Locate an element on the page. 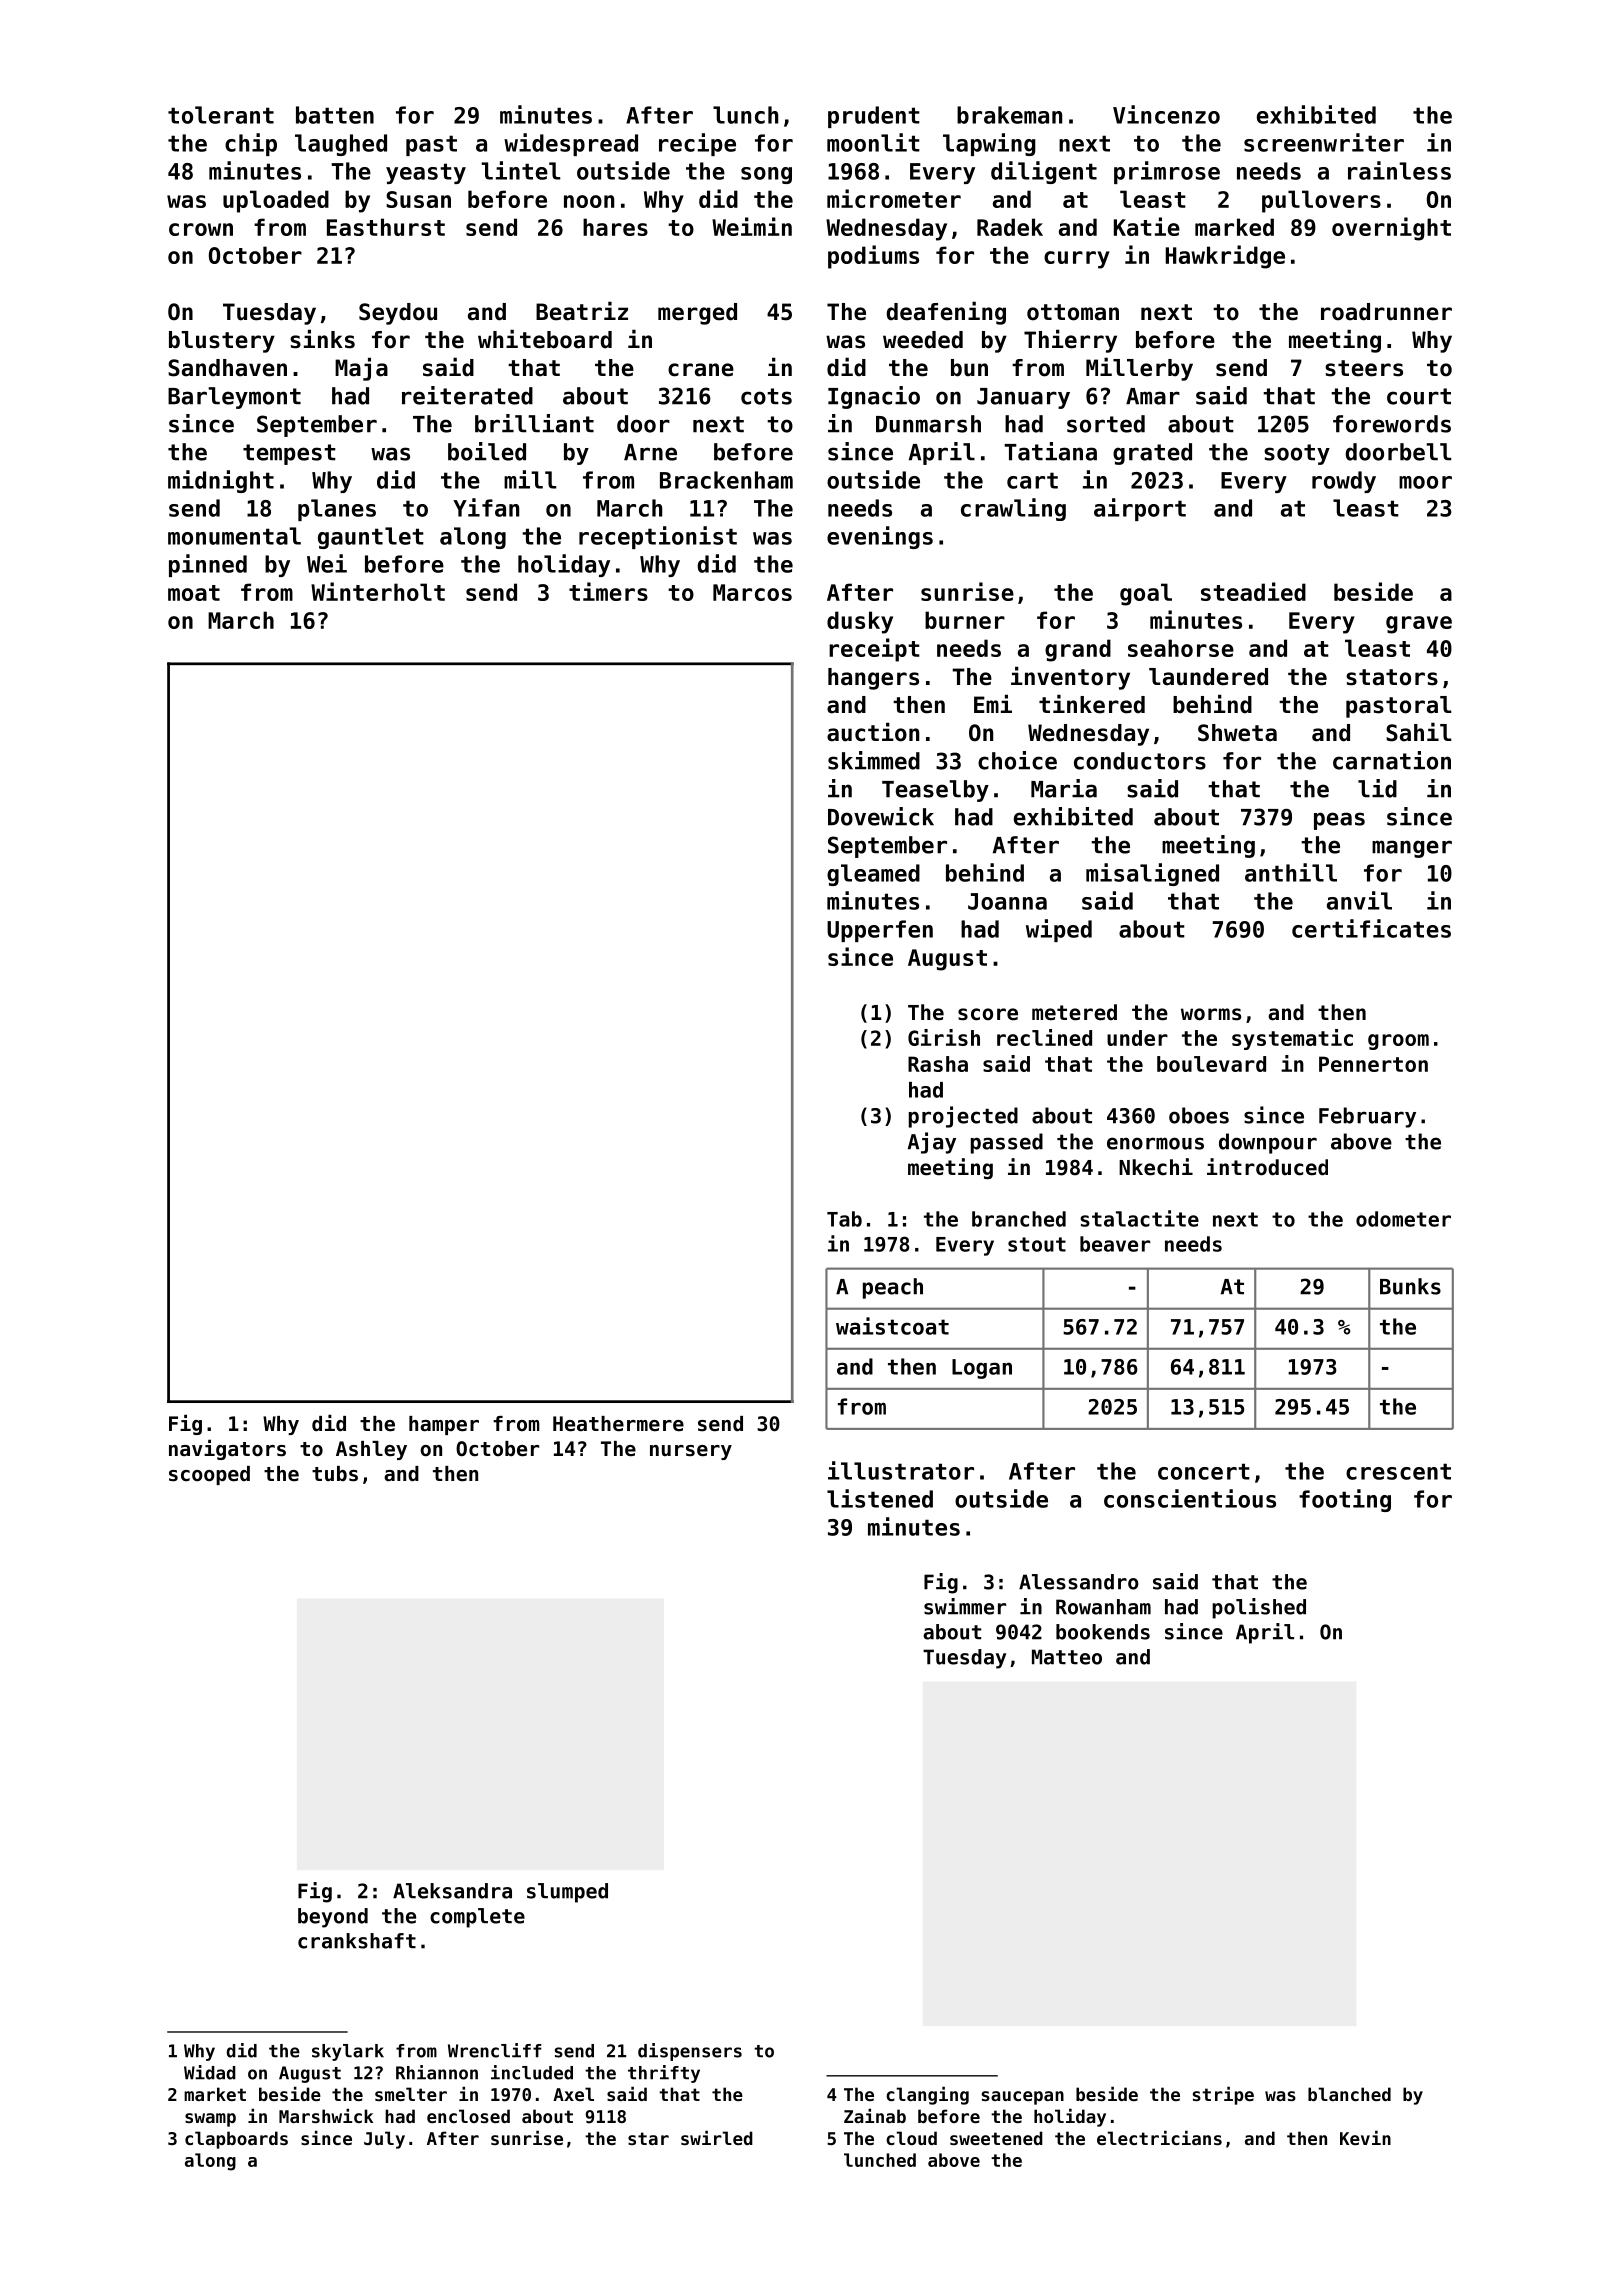 The width and height of the document is (1620, 2292). recipe is located at coordinates (697, 144).
